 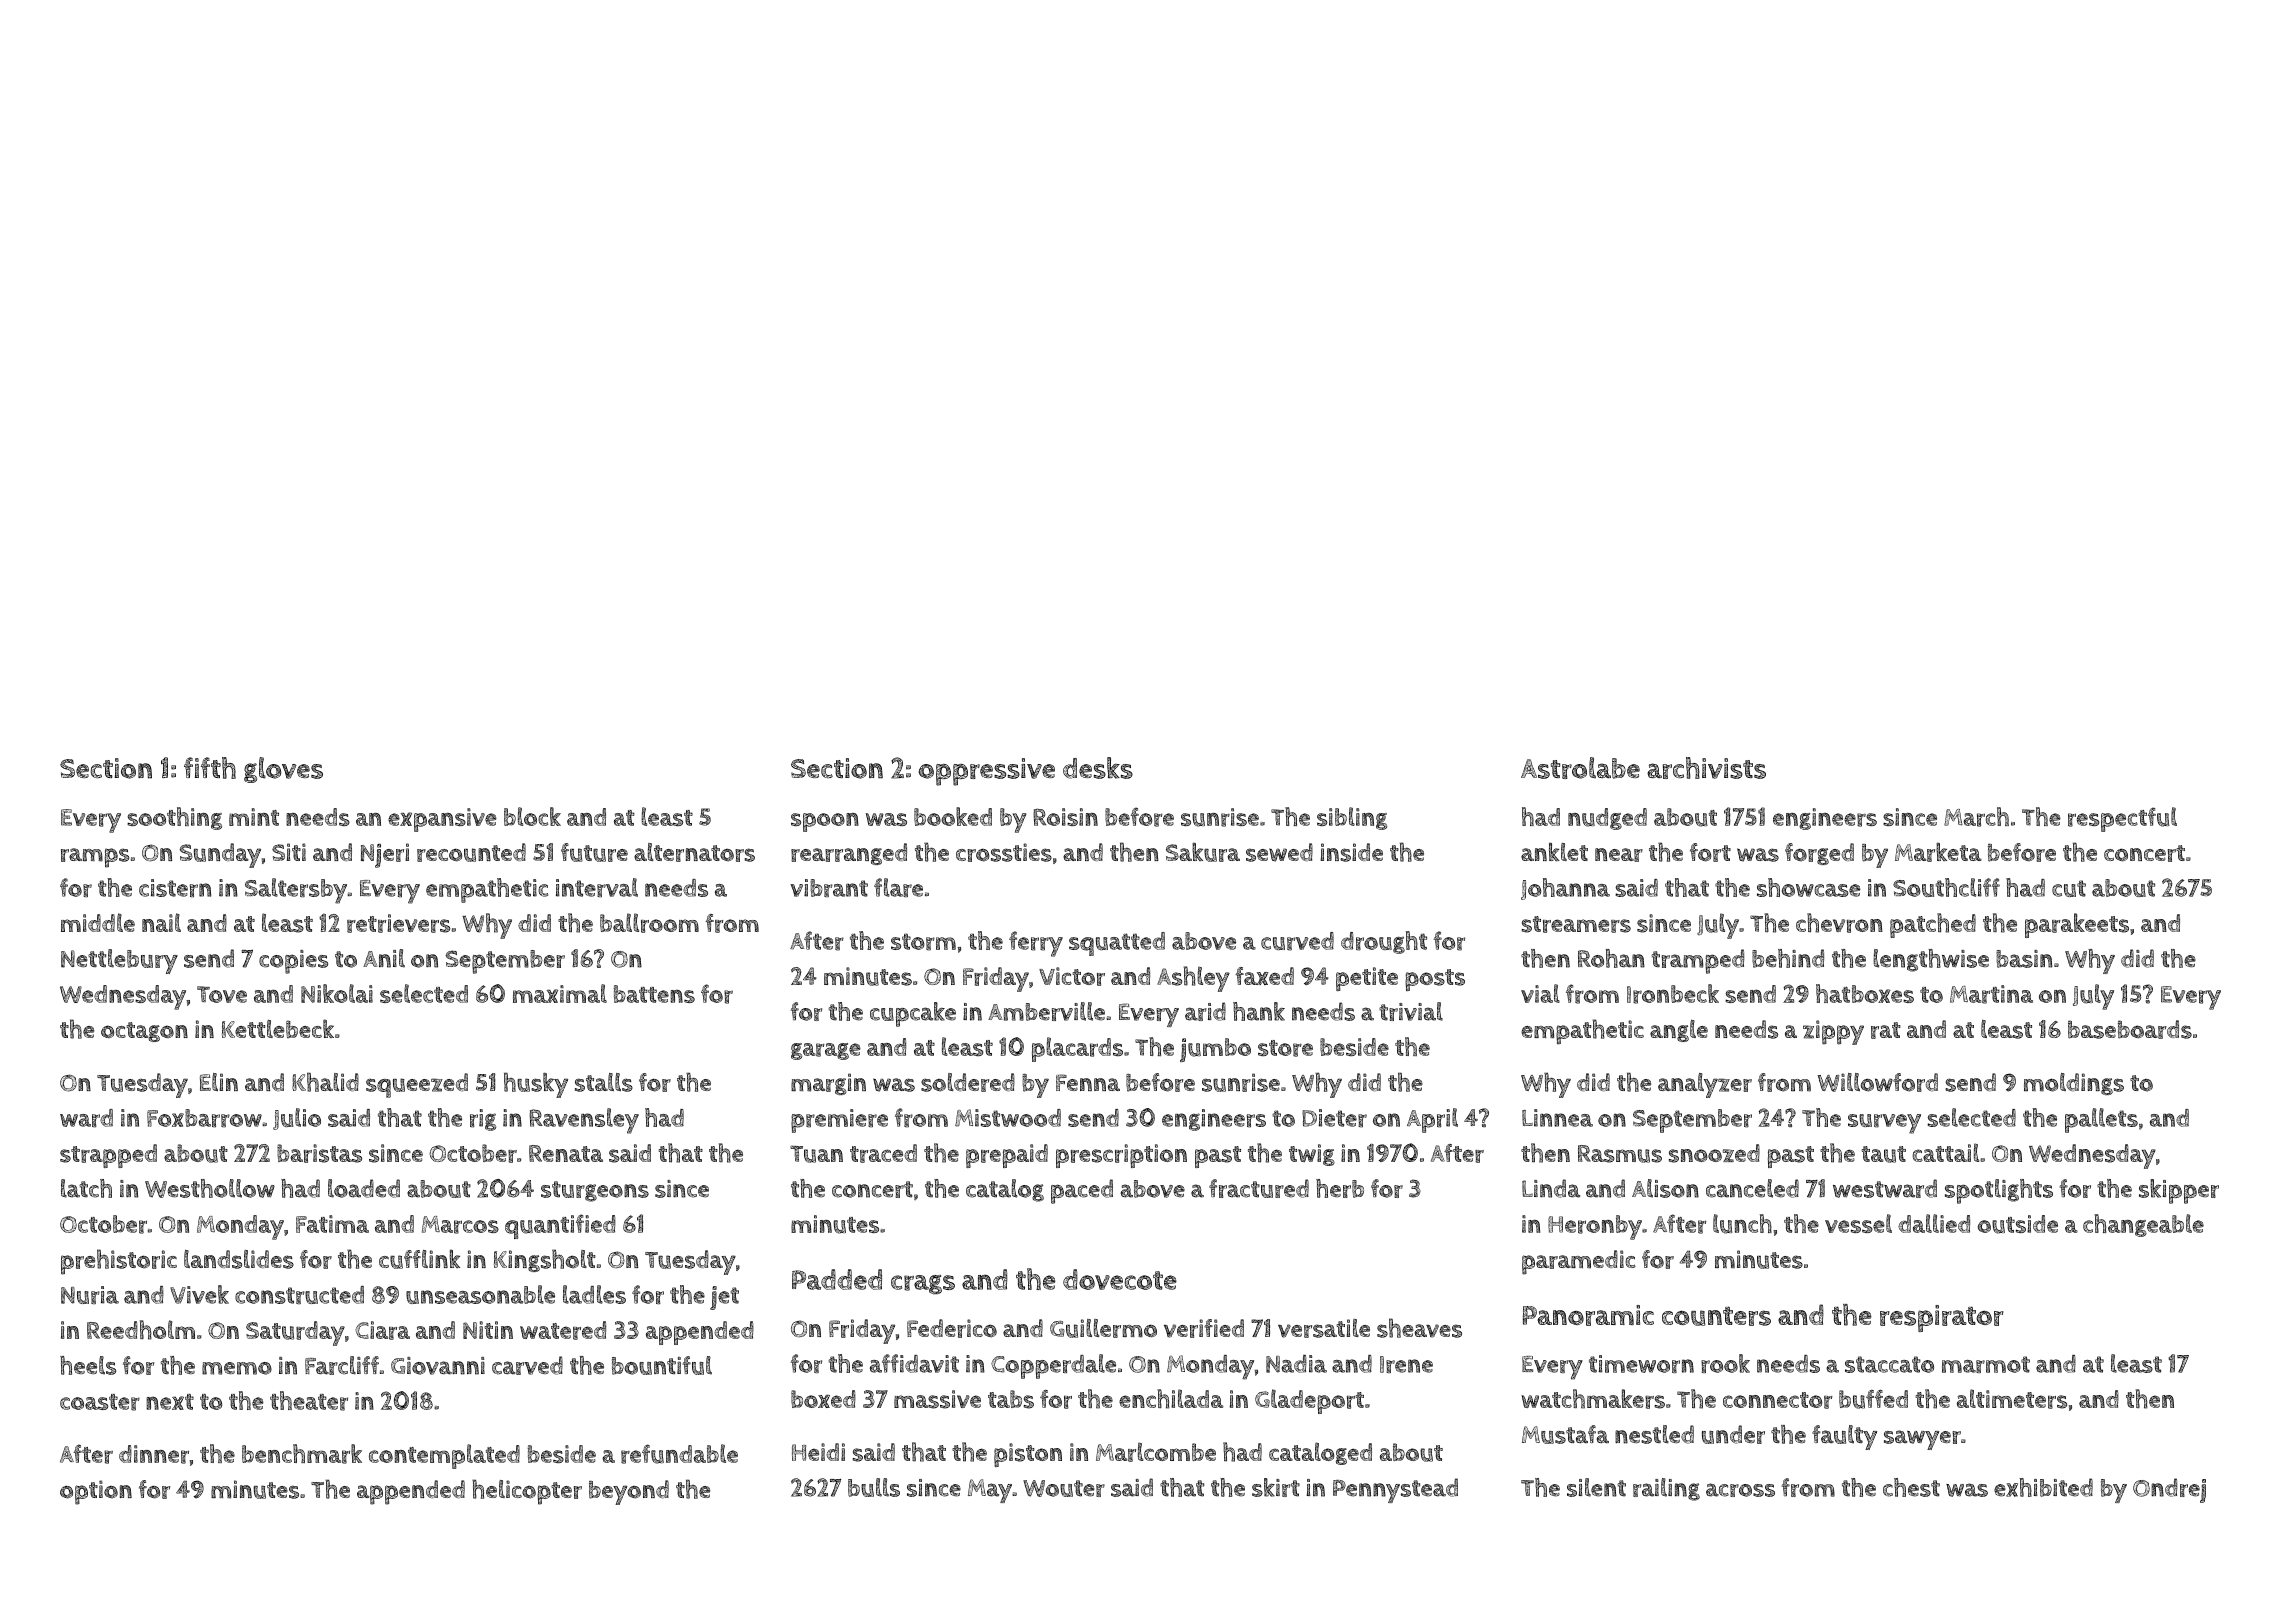 I want to click on prescription, so click(x=1121, y=1156).
